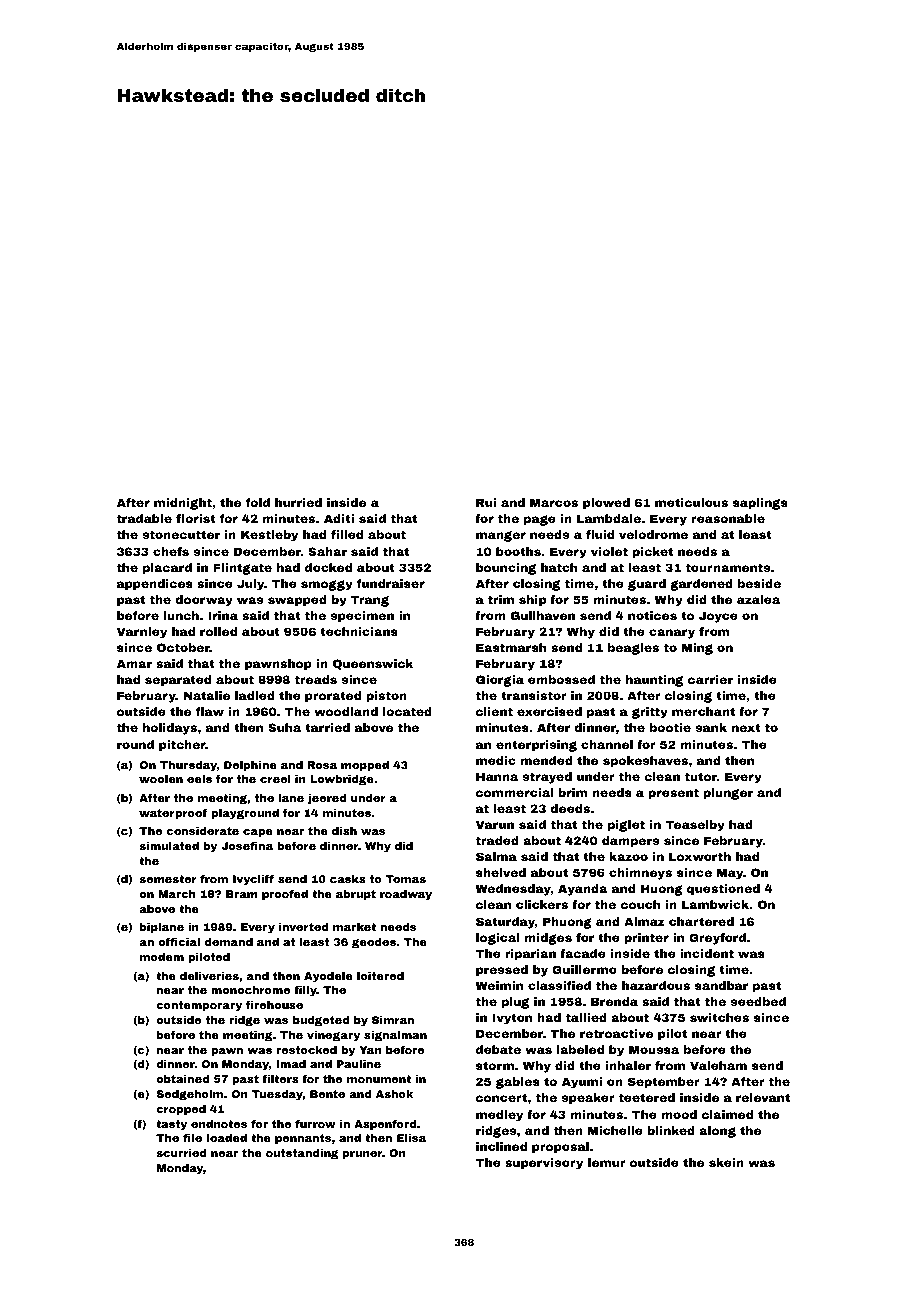 The width and height of the screenshot is (908, 1316). Describe the element at coordinates (710, 679) in the screenshot. I see `carrier` at that location.
